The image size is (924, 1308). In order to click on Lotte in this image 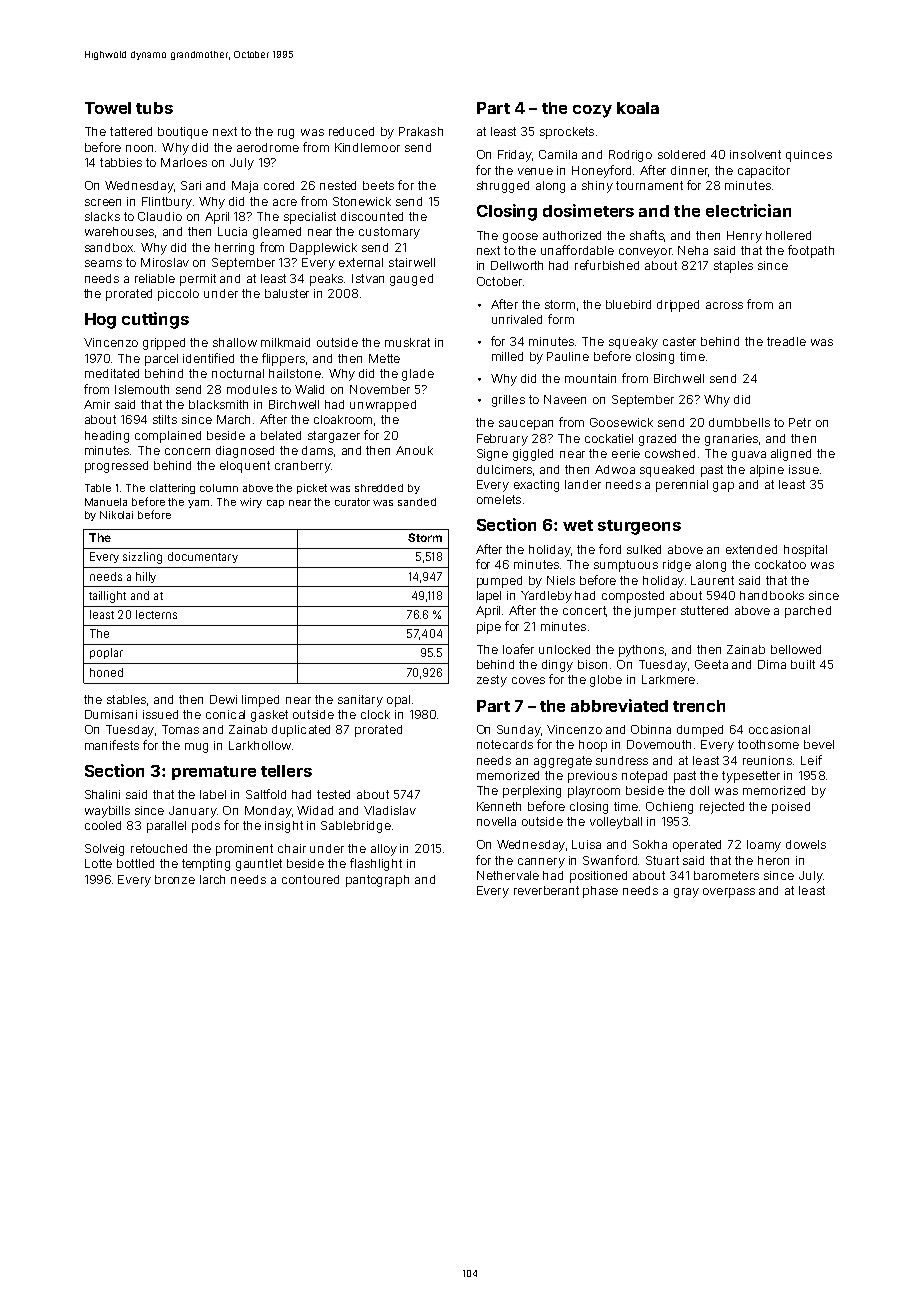, I will do `click(98, 863)`.
